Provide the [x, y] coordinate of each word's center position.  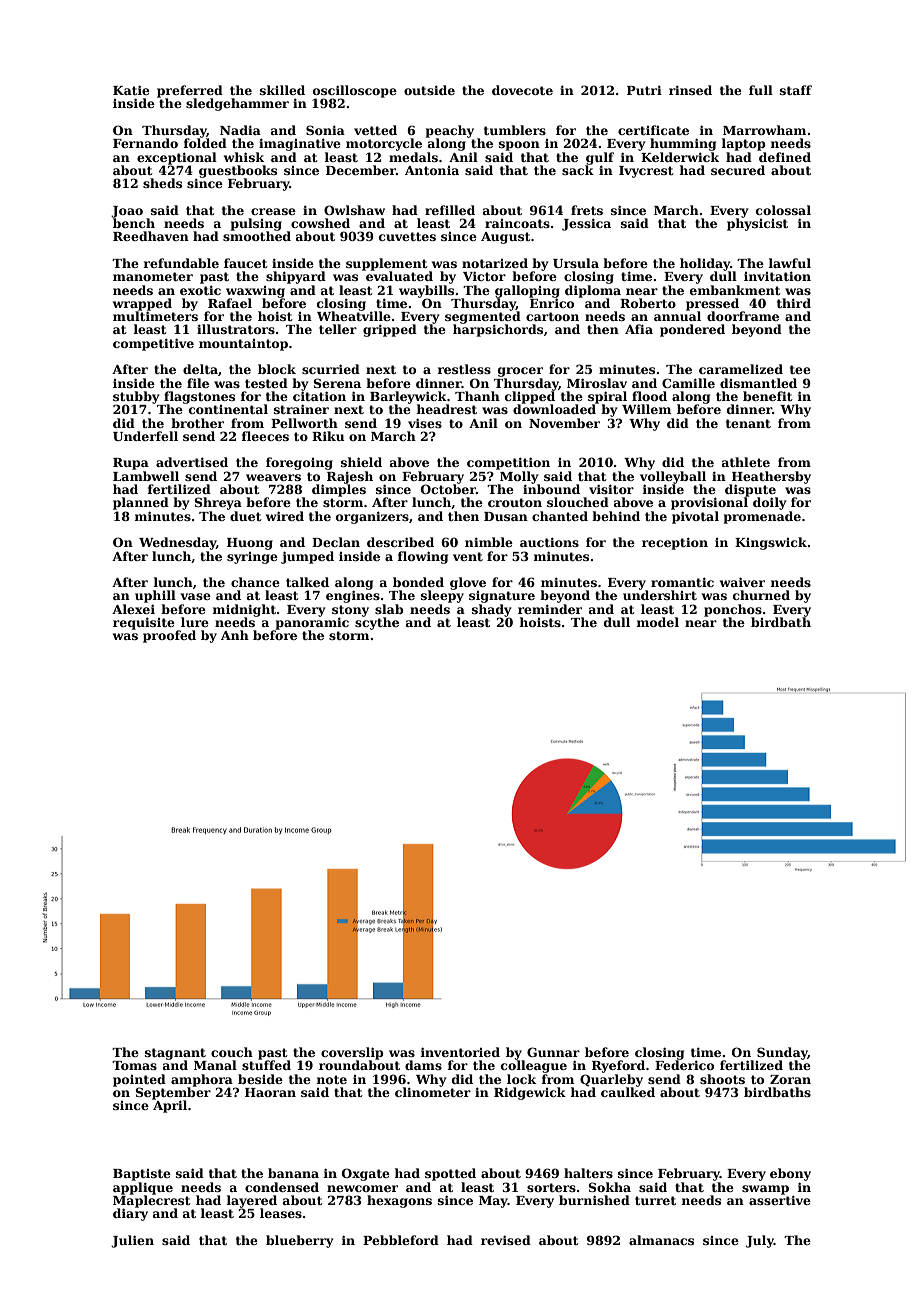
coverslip [352, 1053]
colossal [783, 210]
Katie [131, 90]
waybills [426, 291]
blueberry [299, 1241]
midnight [244, 610]
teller [338, 329]
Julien [132, 1241]
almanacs [661, 1240]
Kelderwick [680, 157]
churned [761, 595]
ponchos [733, 610]
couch [232, 1052]
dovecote [522, 90]
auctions [549, 542]
